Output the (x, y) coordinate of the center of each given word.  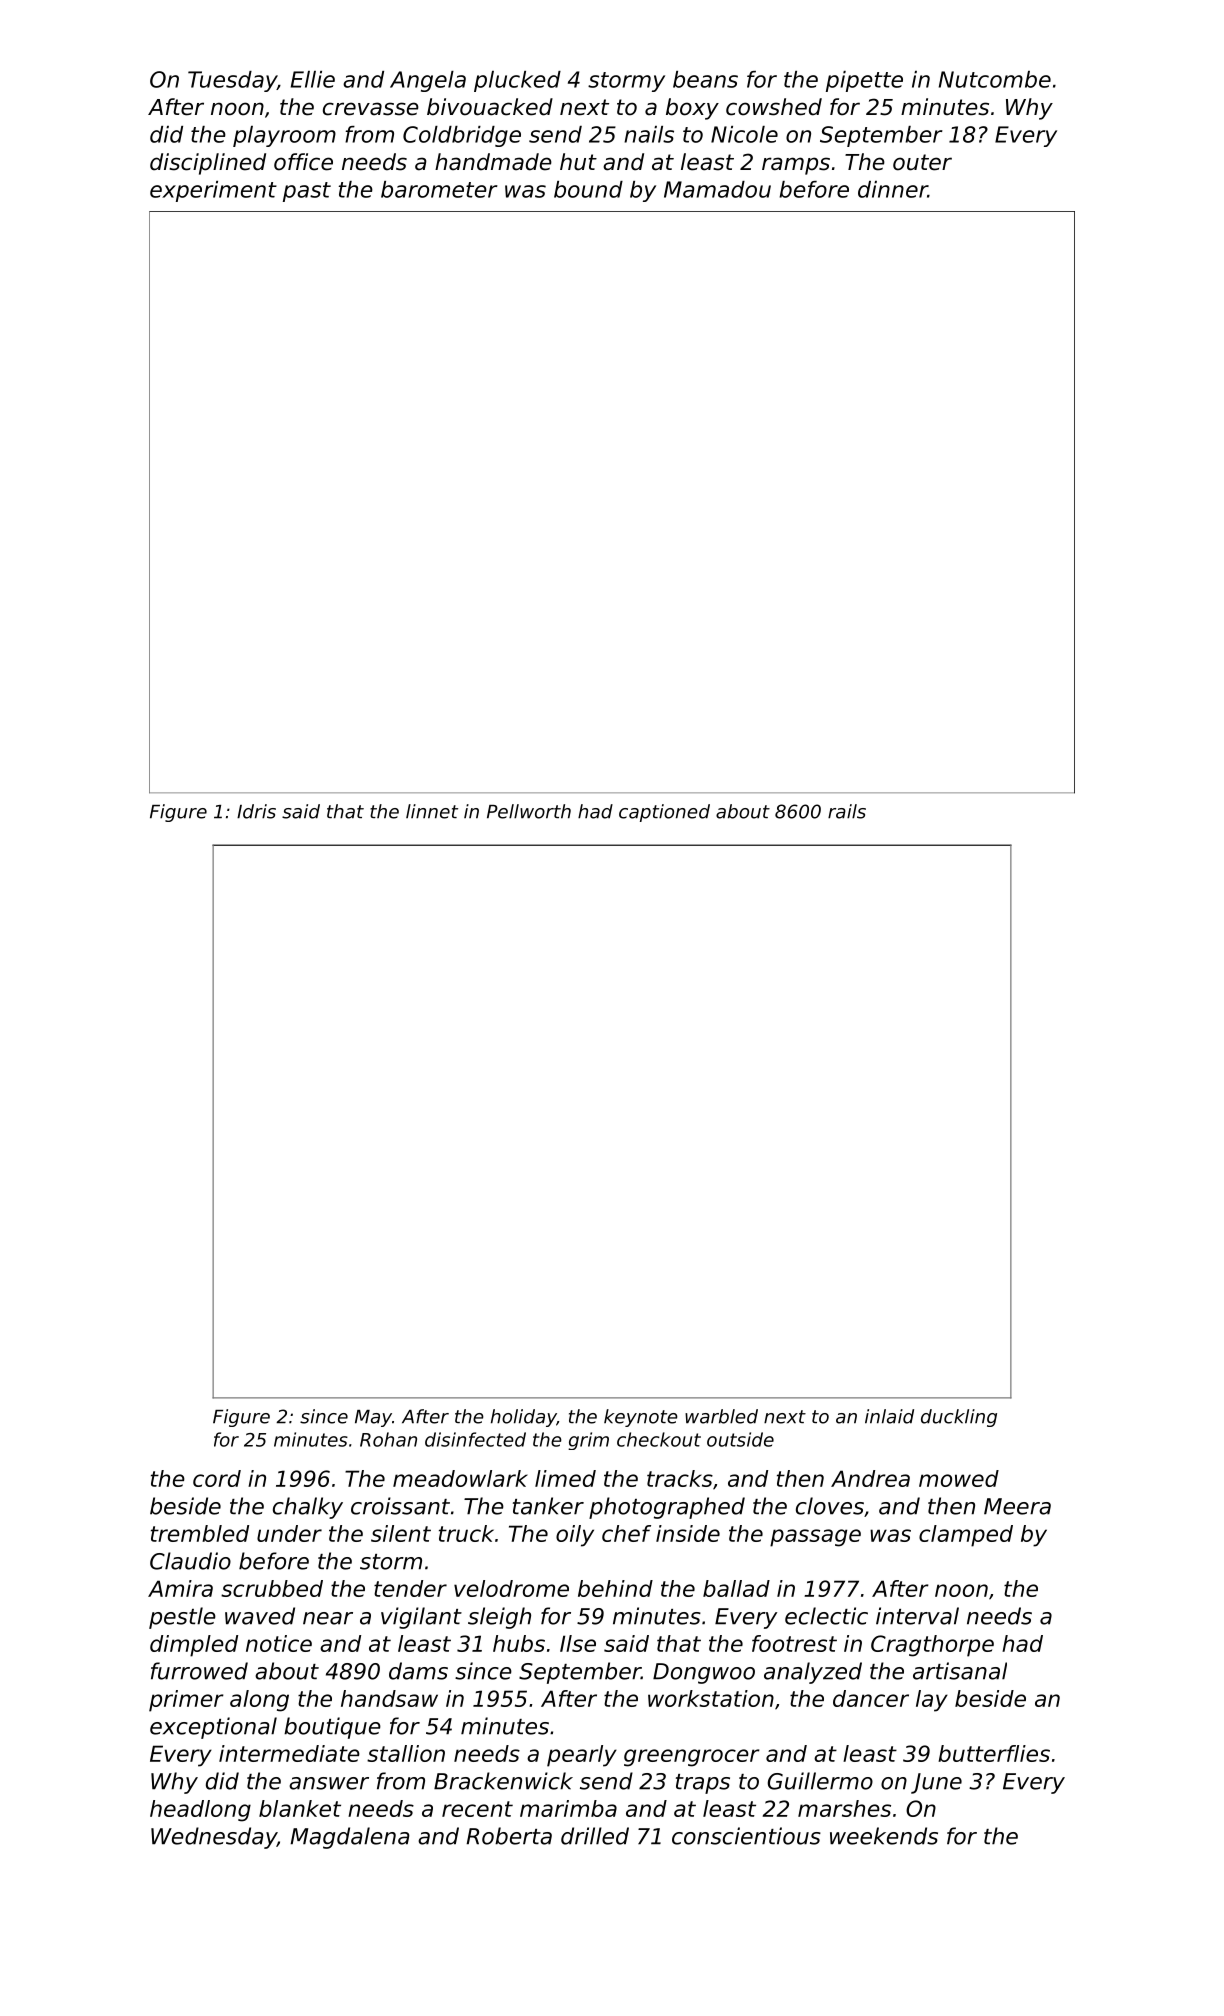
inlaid (889, 1416)
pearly (582, 1756)
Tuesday (232, 81)
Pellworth (529, 811)
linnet (432, 811)
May (373, 1418)
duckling (959, 1418)
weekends (884, 1836)
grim (588, 1441)
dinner (893, 189)
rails (847, 811)
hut (578, 162)
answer (329, 1783)
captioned (664, 813)
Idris (256, 811)
